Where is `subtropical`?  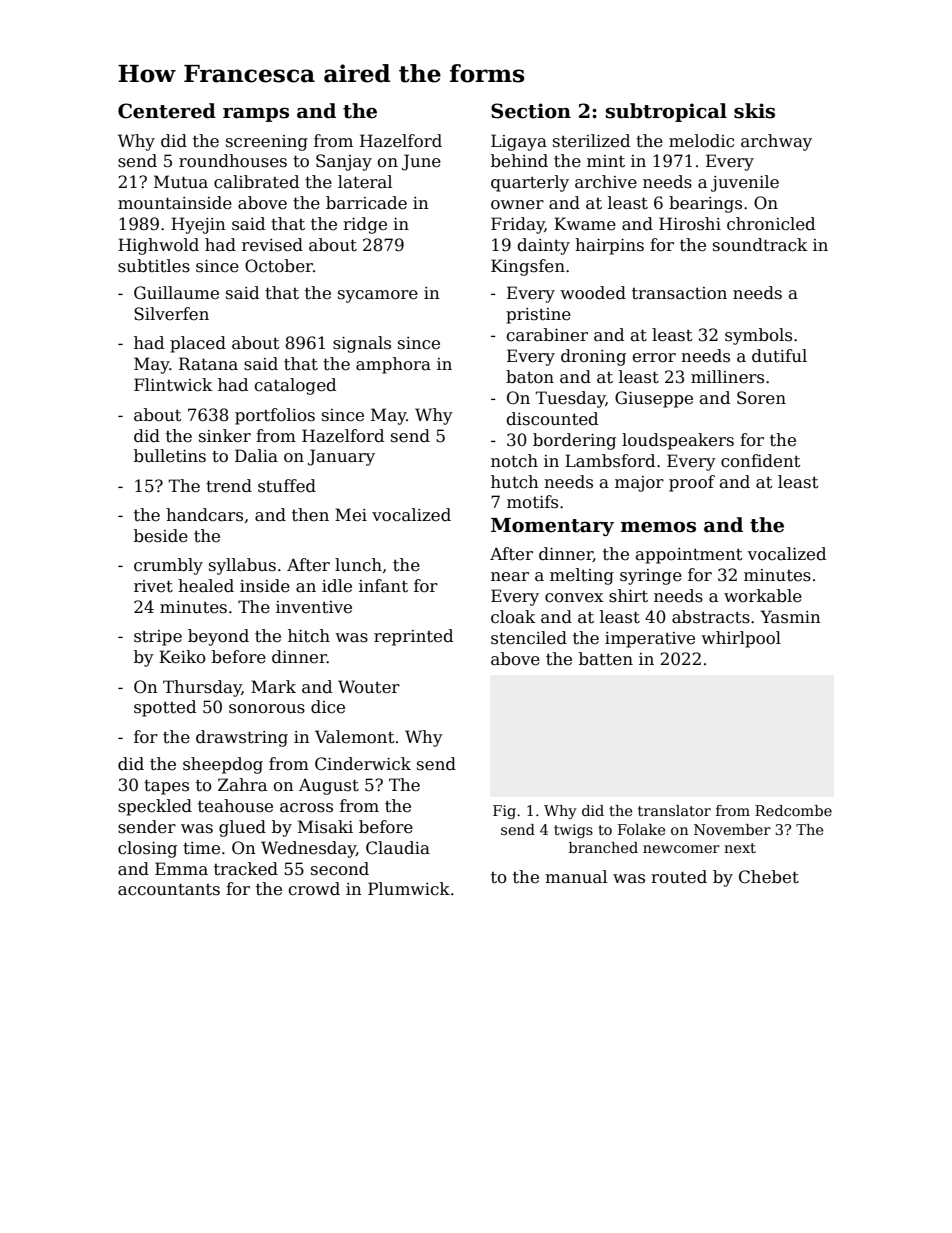
subtropical is located at coordinates (666, 112).
